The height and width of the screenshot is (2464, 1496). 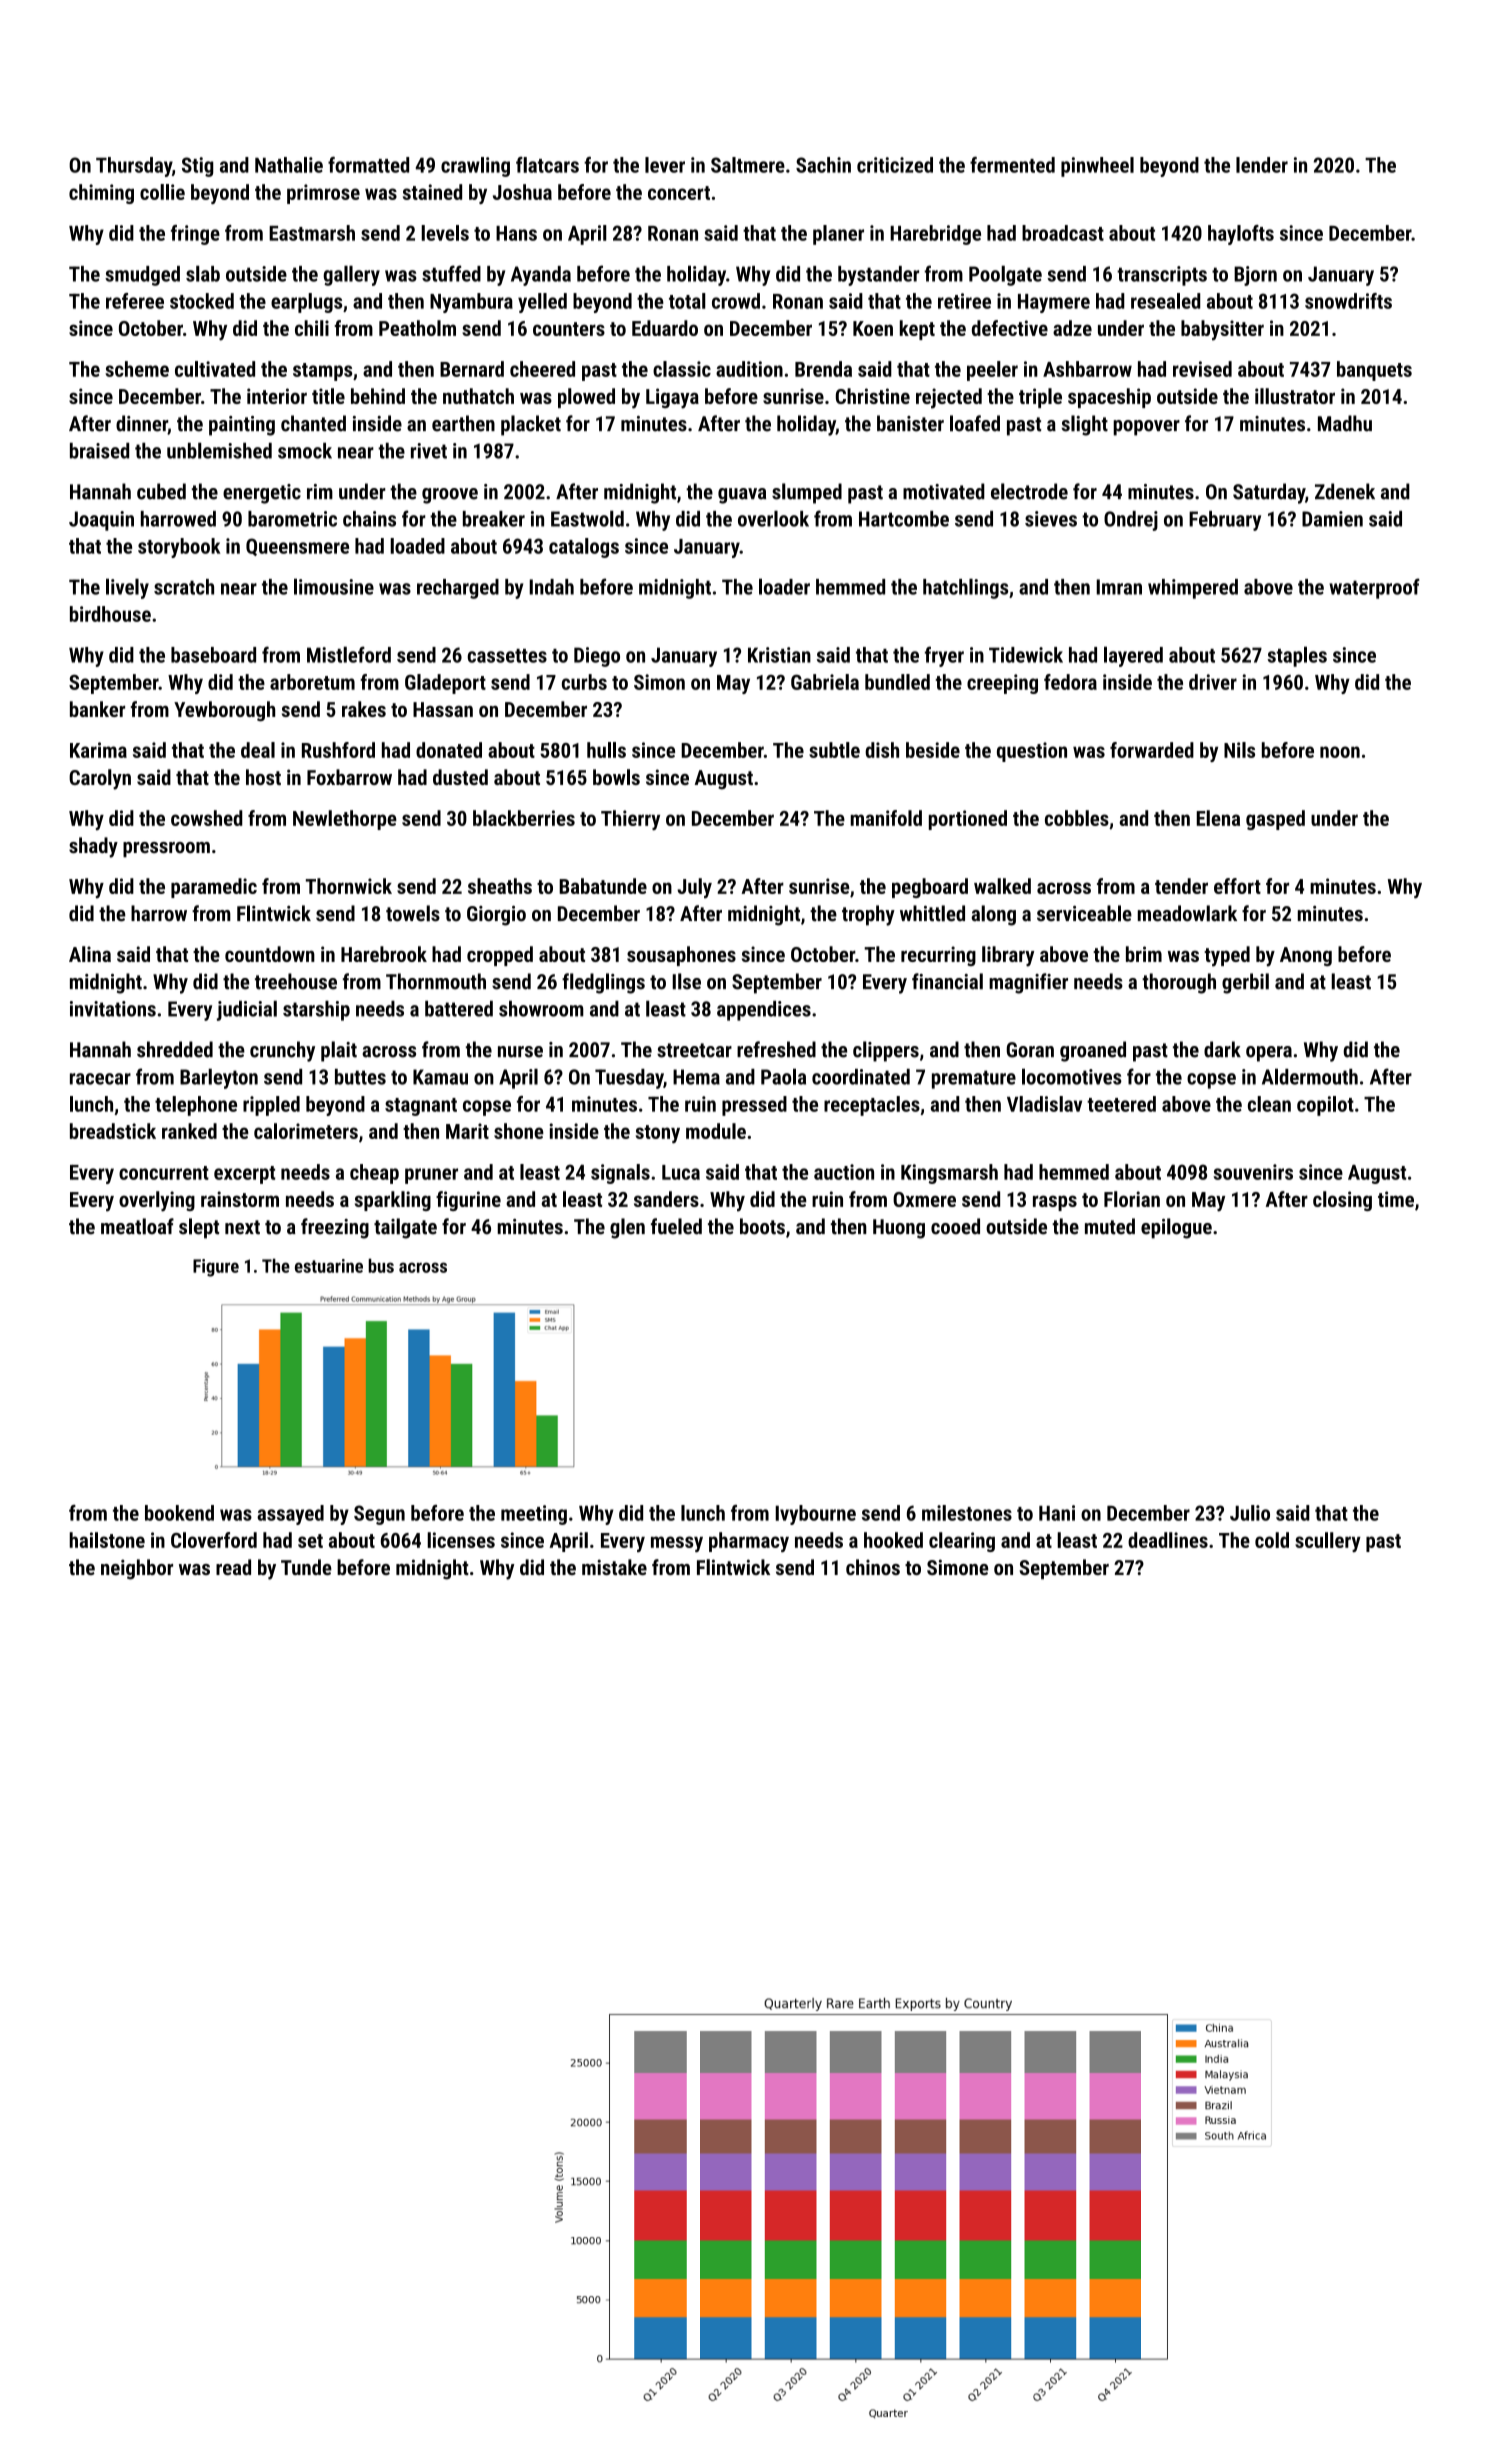 I want to click on neighbor, so click(x=137, y=1569).
